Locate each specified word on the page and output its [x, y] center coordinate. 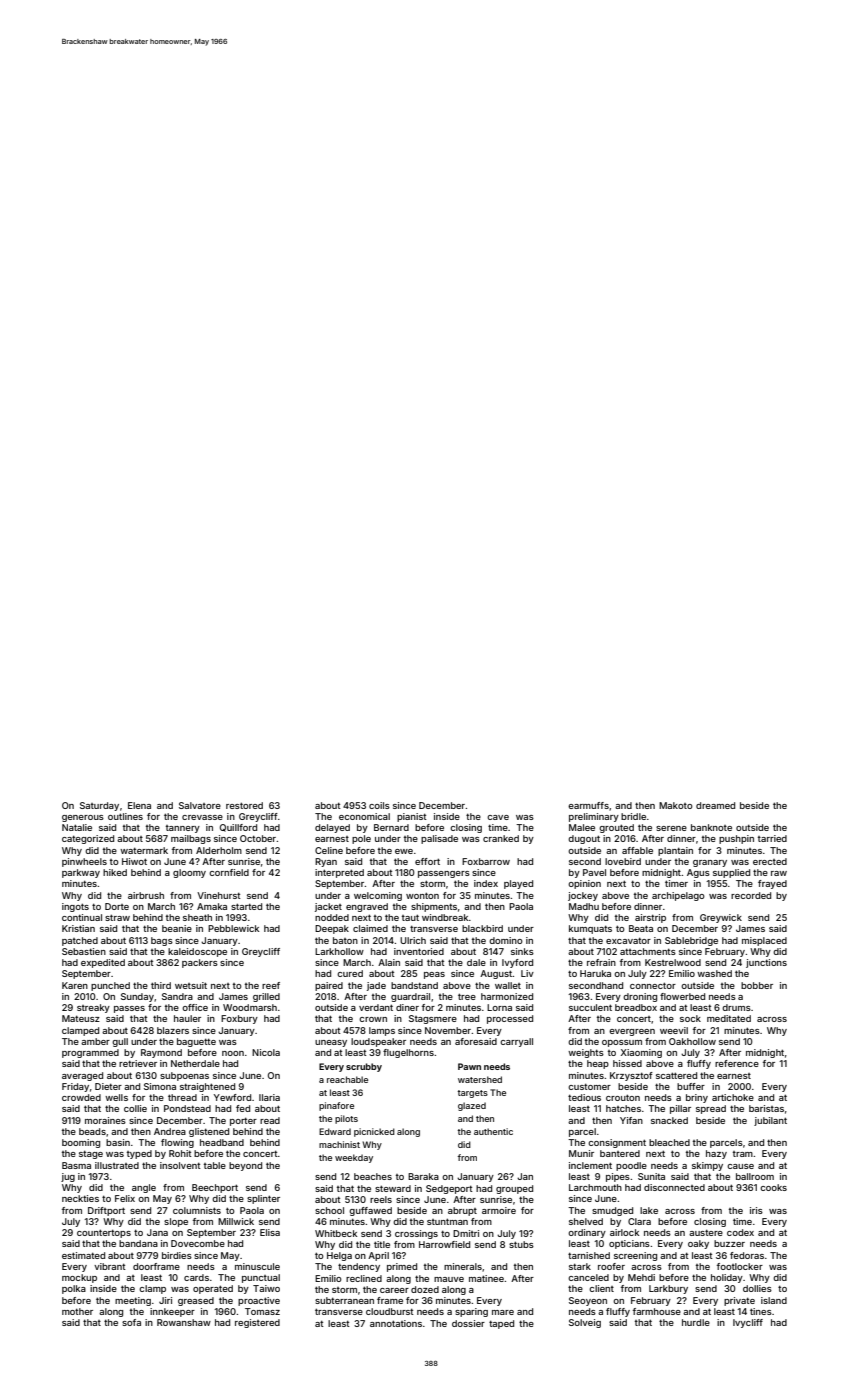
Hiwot [134, 861]
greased [196, 1301]
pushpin [736, 839]
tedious [584, 1097]
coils [379, 805]
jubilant [770, 1121]
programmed [90, 1053]
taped [501, 1324]
